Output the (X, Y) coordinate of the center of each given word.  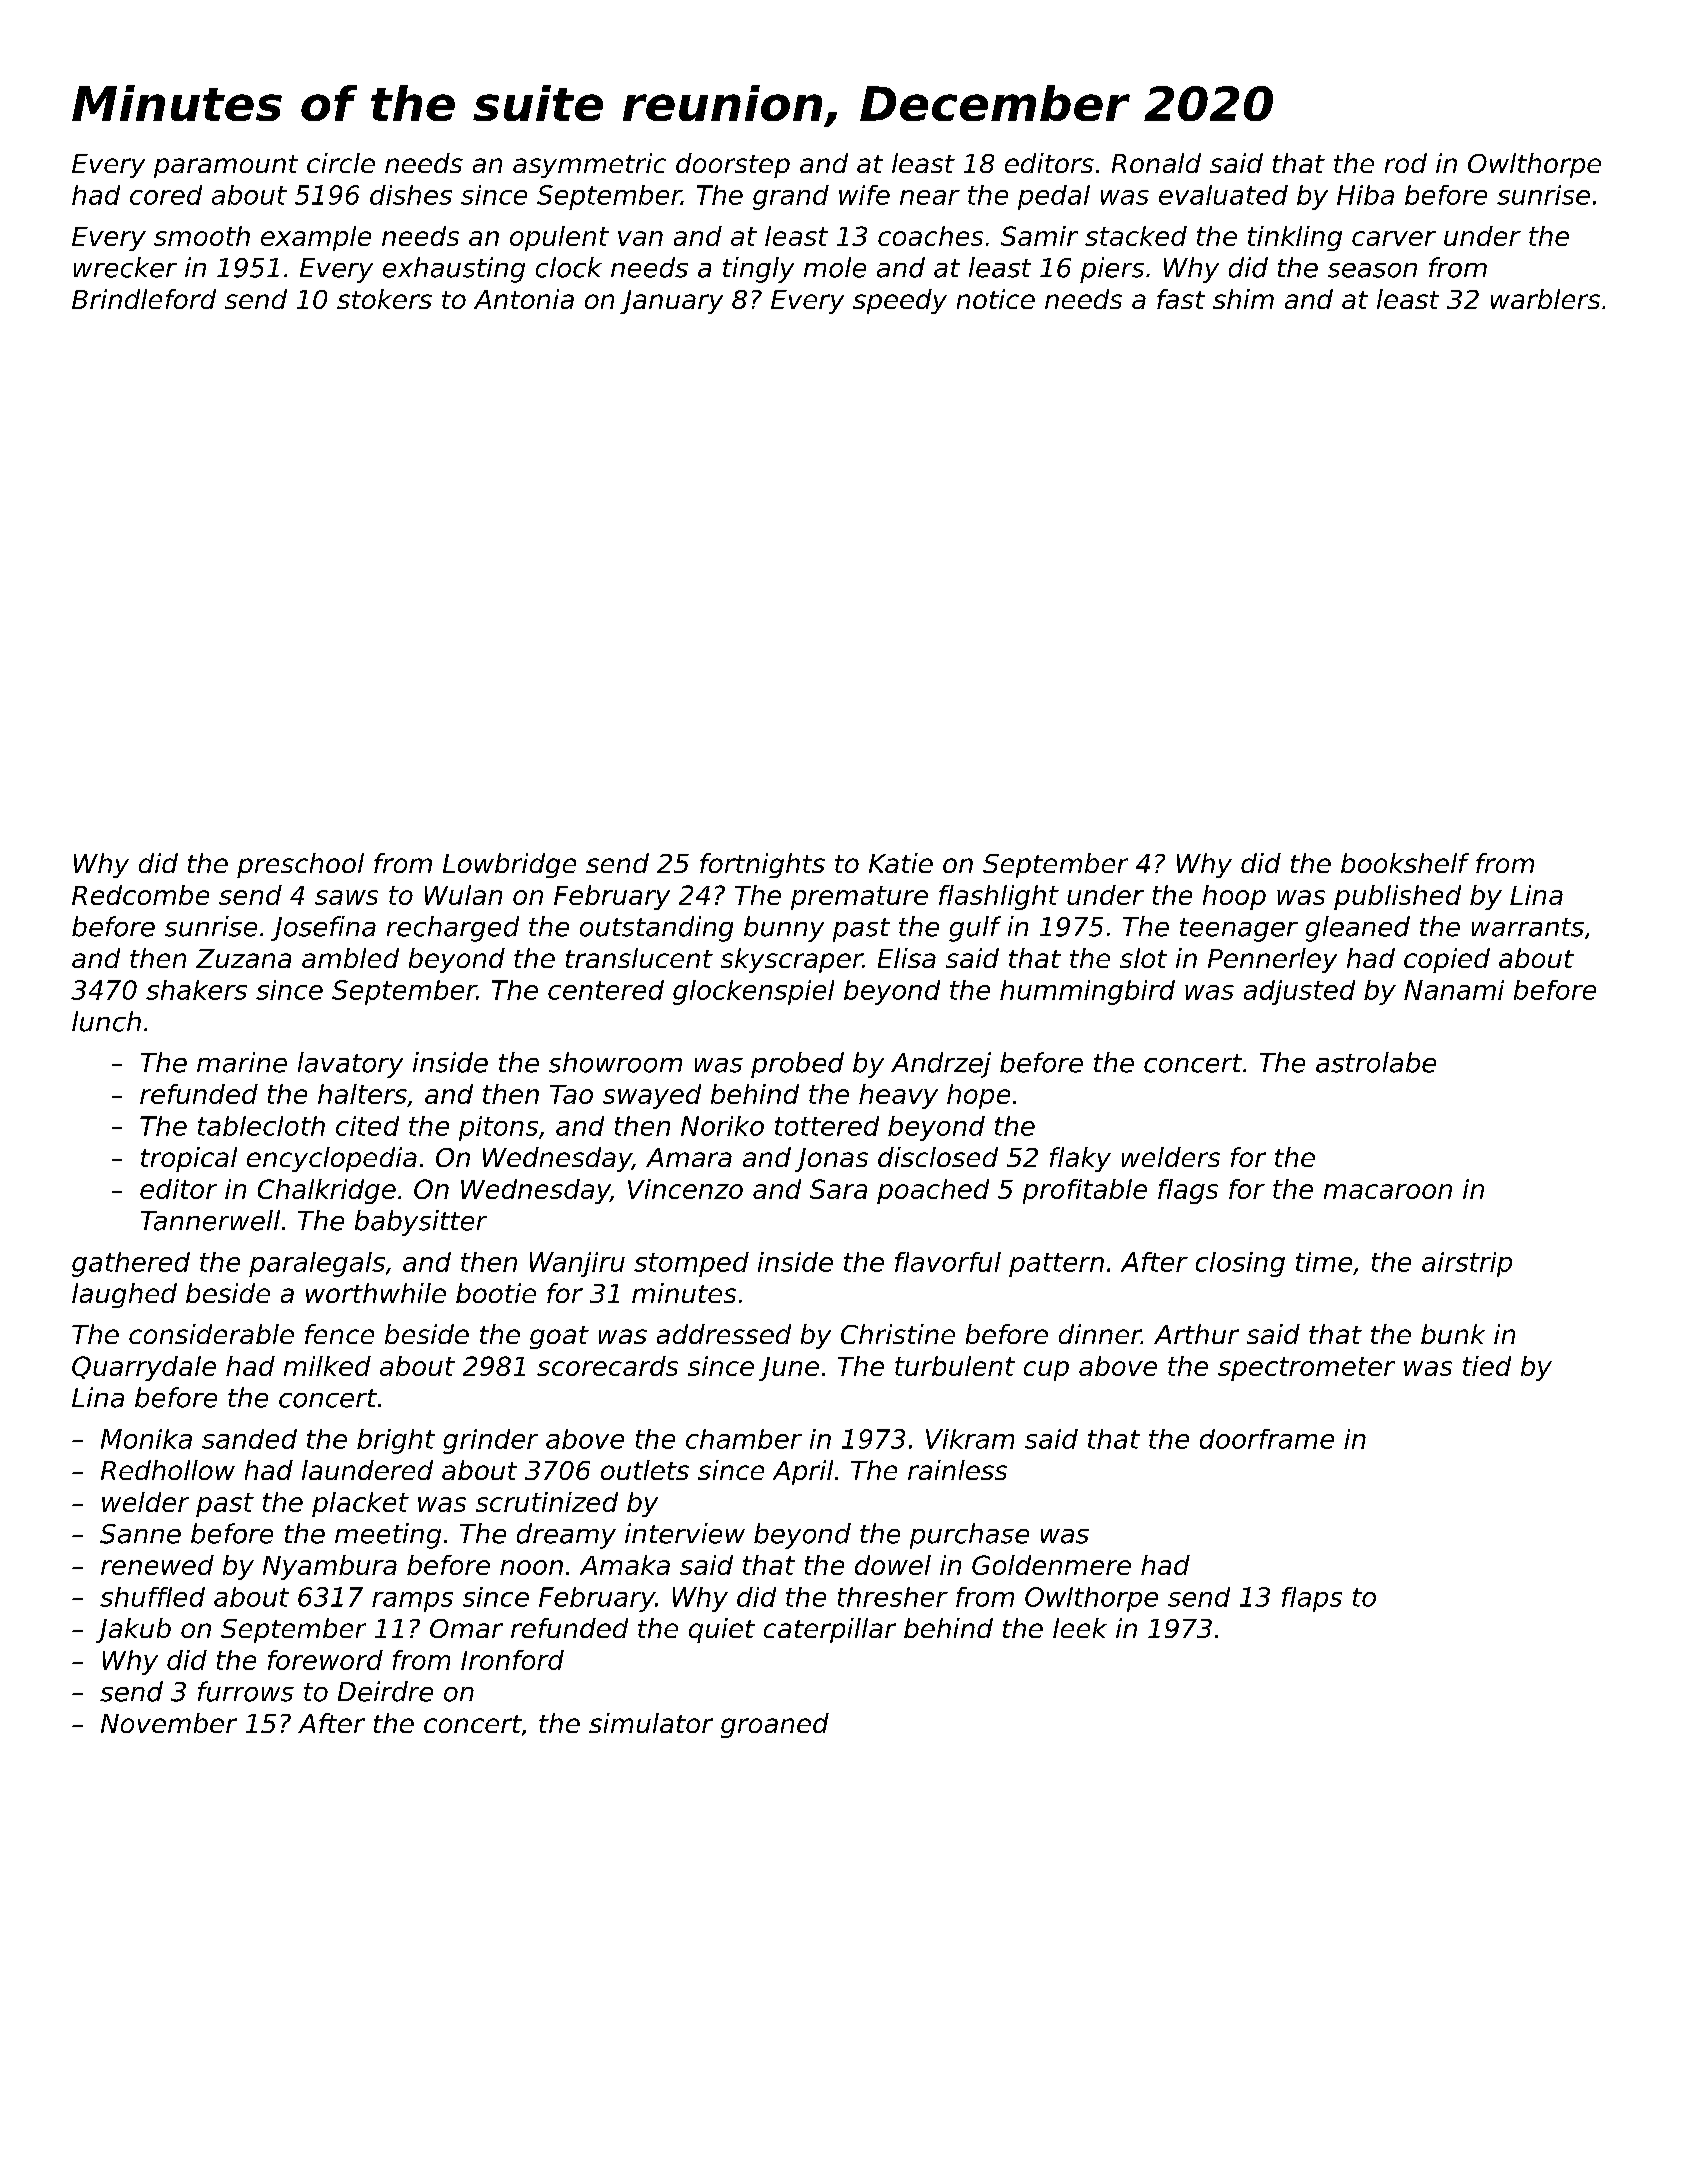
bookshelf (1405, 863)
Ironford (512, 1660)
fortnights (762, 865)
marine (242, 1062)
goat (559, 1337)
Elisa (907, 958)
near (930, 197)
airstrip (1467, 1264)
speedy (900, 301)
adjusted (1299, 992)
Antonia (524, 299)
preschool (300, 865)
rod (1406, 163)
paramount (226, 166)
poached (933, 1191)
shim (1243, 299)
